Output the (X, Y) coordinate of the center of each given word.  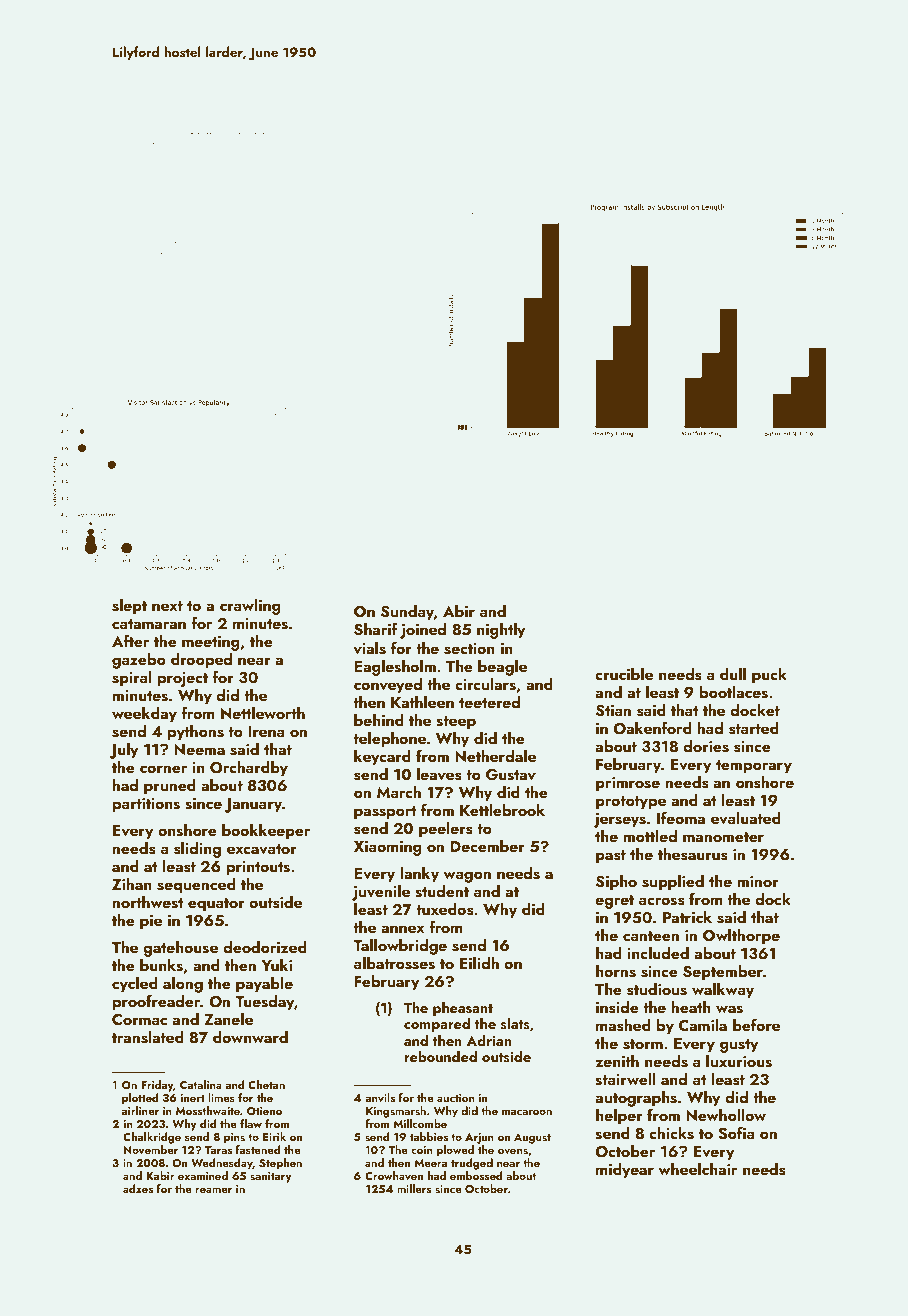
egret (614, 902)
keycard (382, 758)
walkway (723, 991)
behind (379, 720)
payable (264, 985)
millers (414, 1188)
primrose (628, 784)
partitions (146, 805)
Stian (613, 711)
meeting (211, 643)
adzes (138, 1188)
